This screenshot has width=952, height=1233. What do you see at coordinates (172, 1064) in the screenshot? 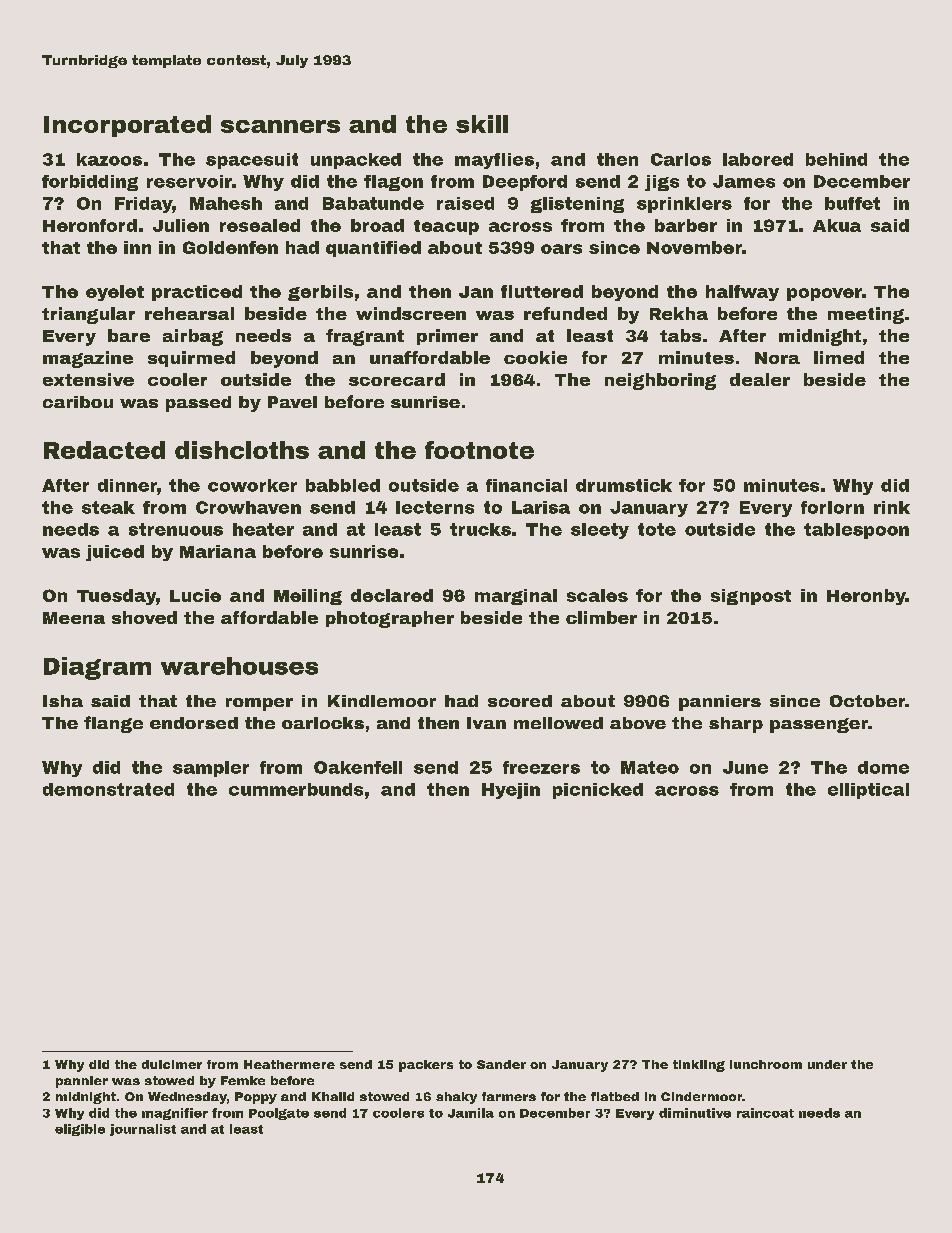
I see `dulcimer` at bounding box center [172, 1064].
